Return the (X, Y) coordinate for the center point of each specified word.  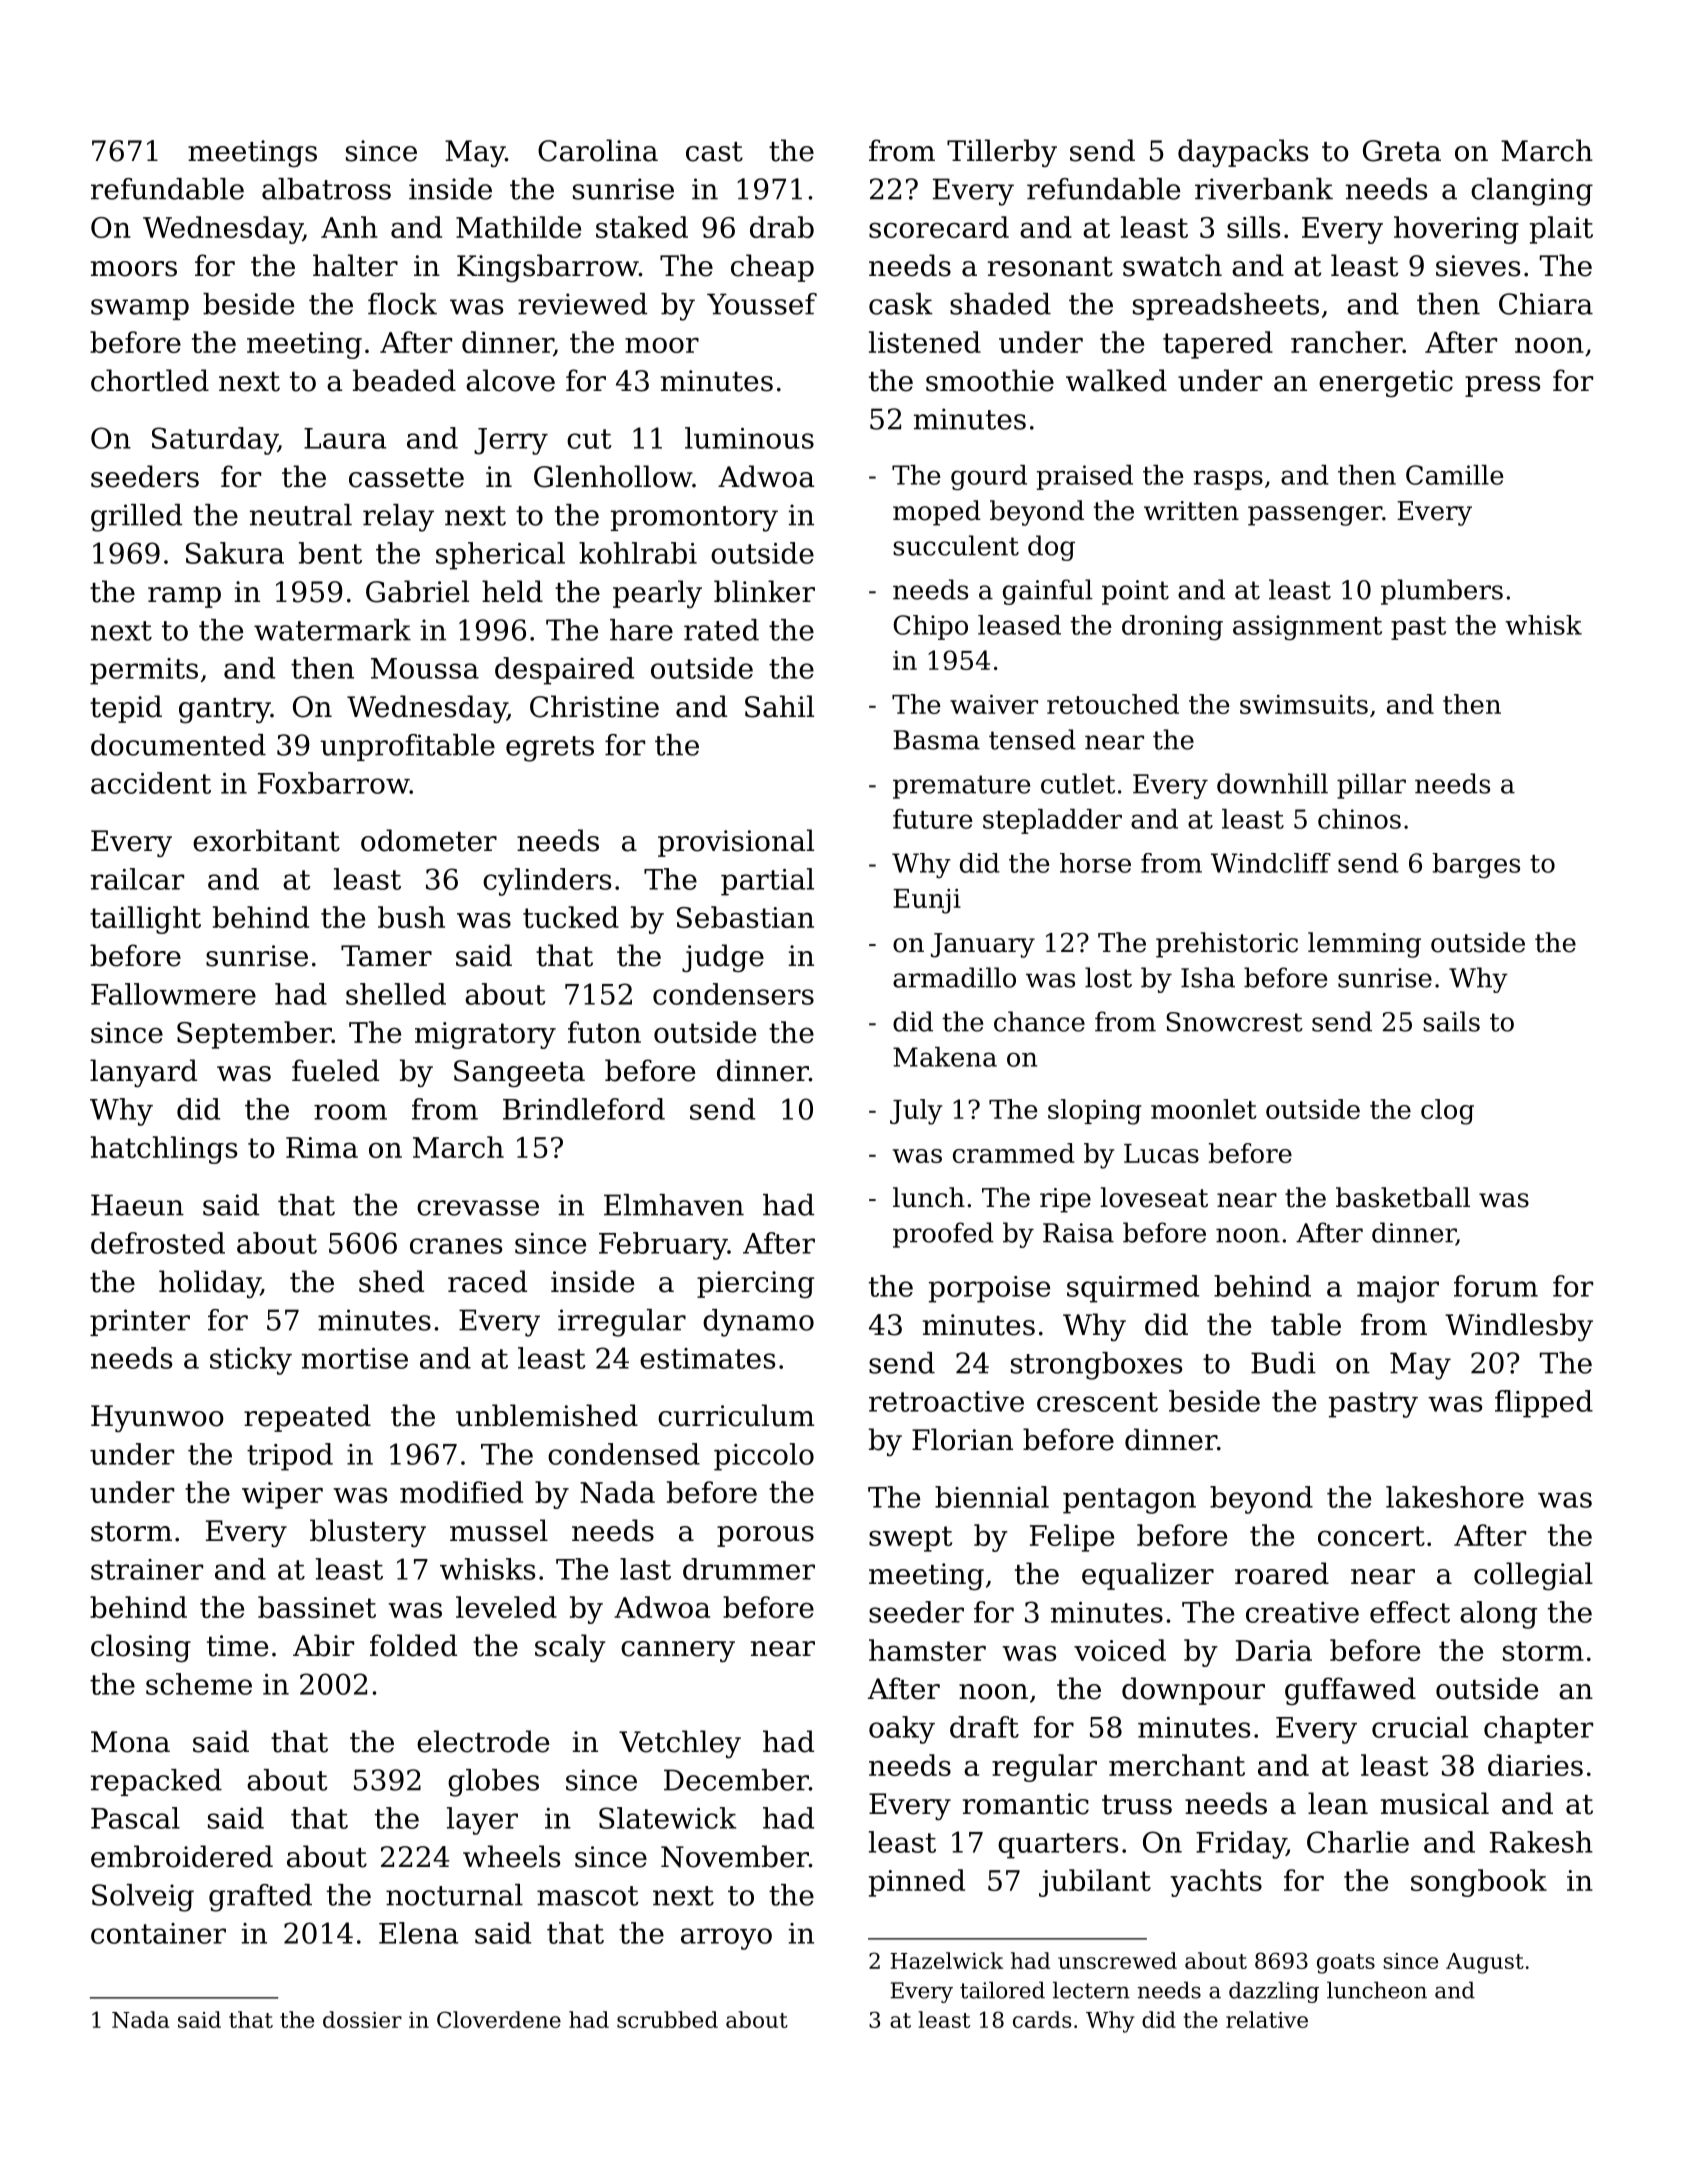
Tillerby (1002, 153)
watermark (332, 630)
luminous (749, 438)
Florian (962, 1439)
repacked (156, 1782)
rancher (1347, 342)
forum (1496, 1286)
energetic (1386, 383)
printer (140, 1322)
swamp (140, 309)
